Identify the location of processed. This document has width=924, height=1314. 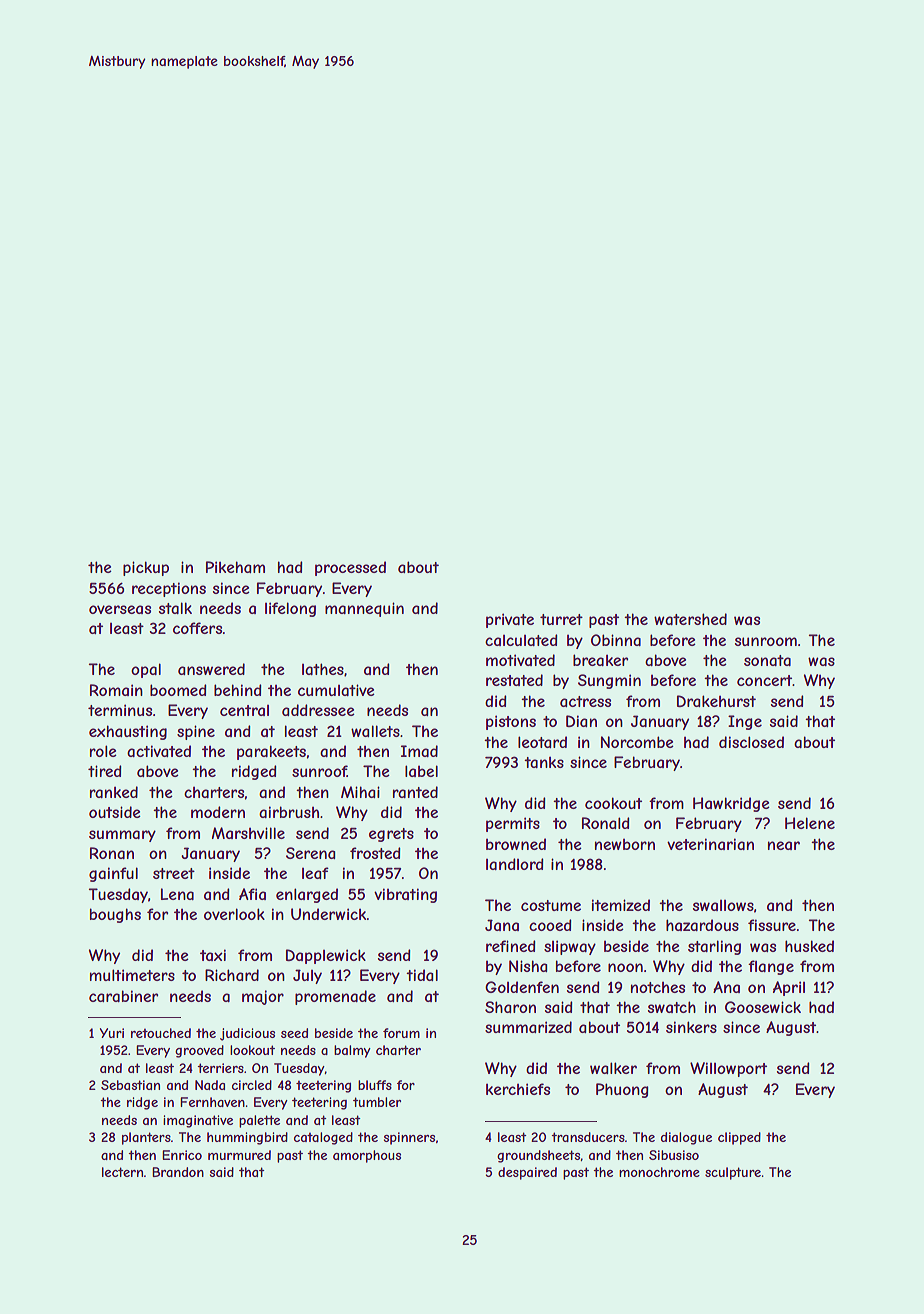
(350, 568).
